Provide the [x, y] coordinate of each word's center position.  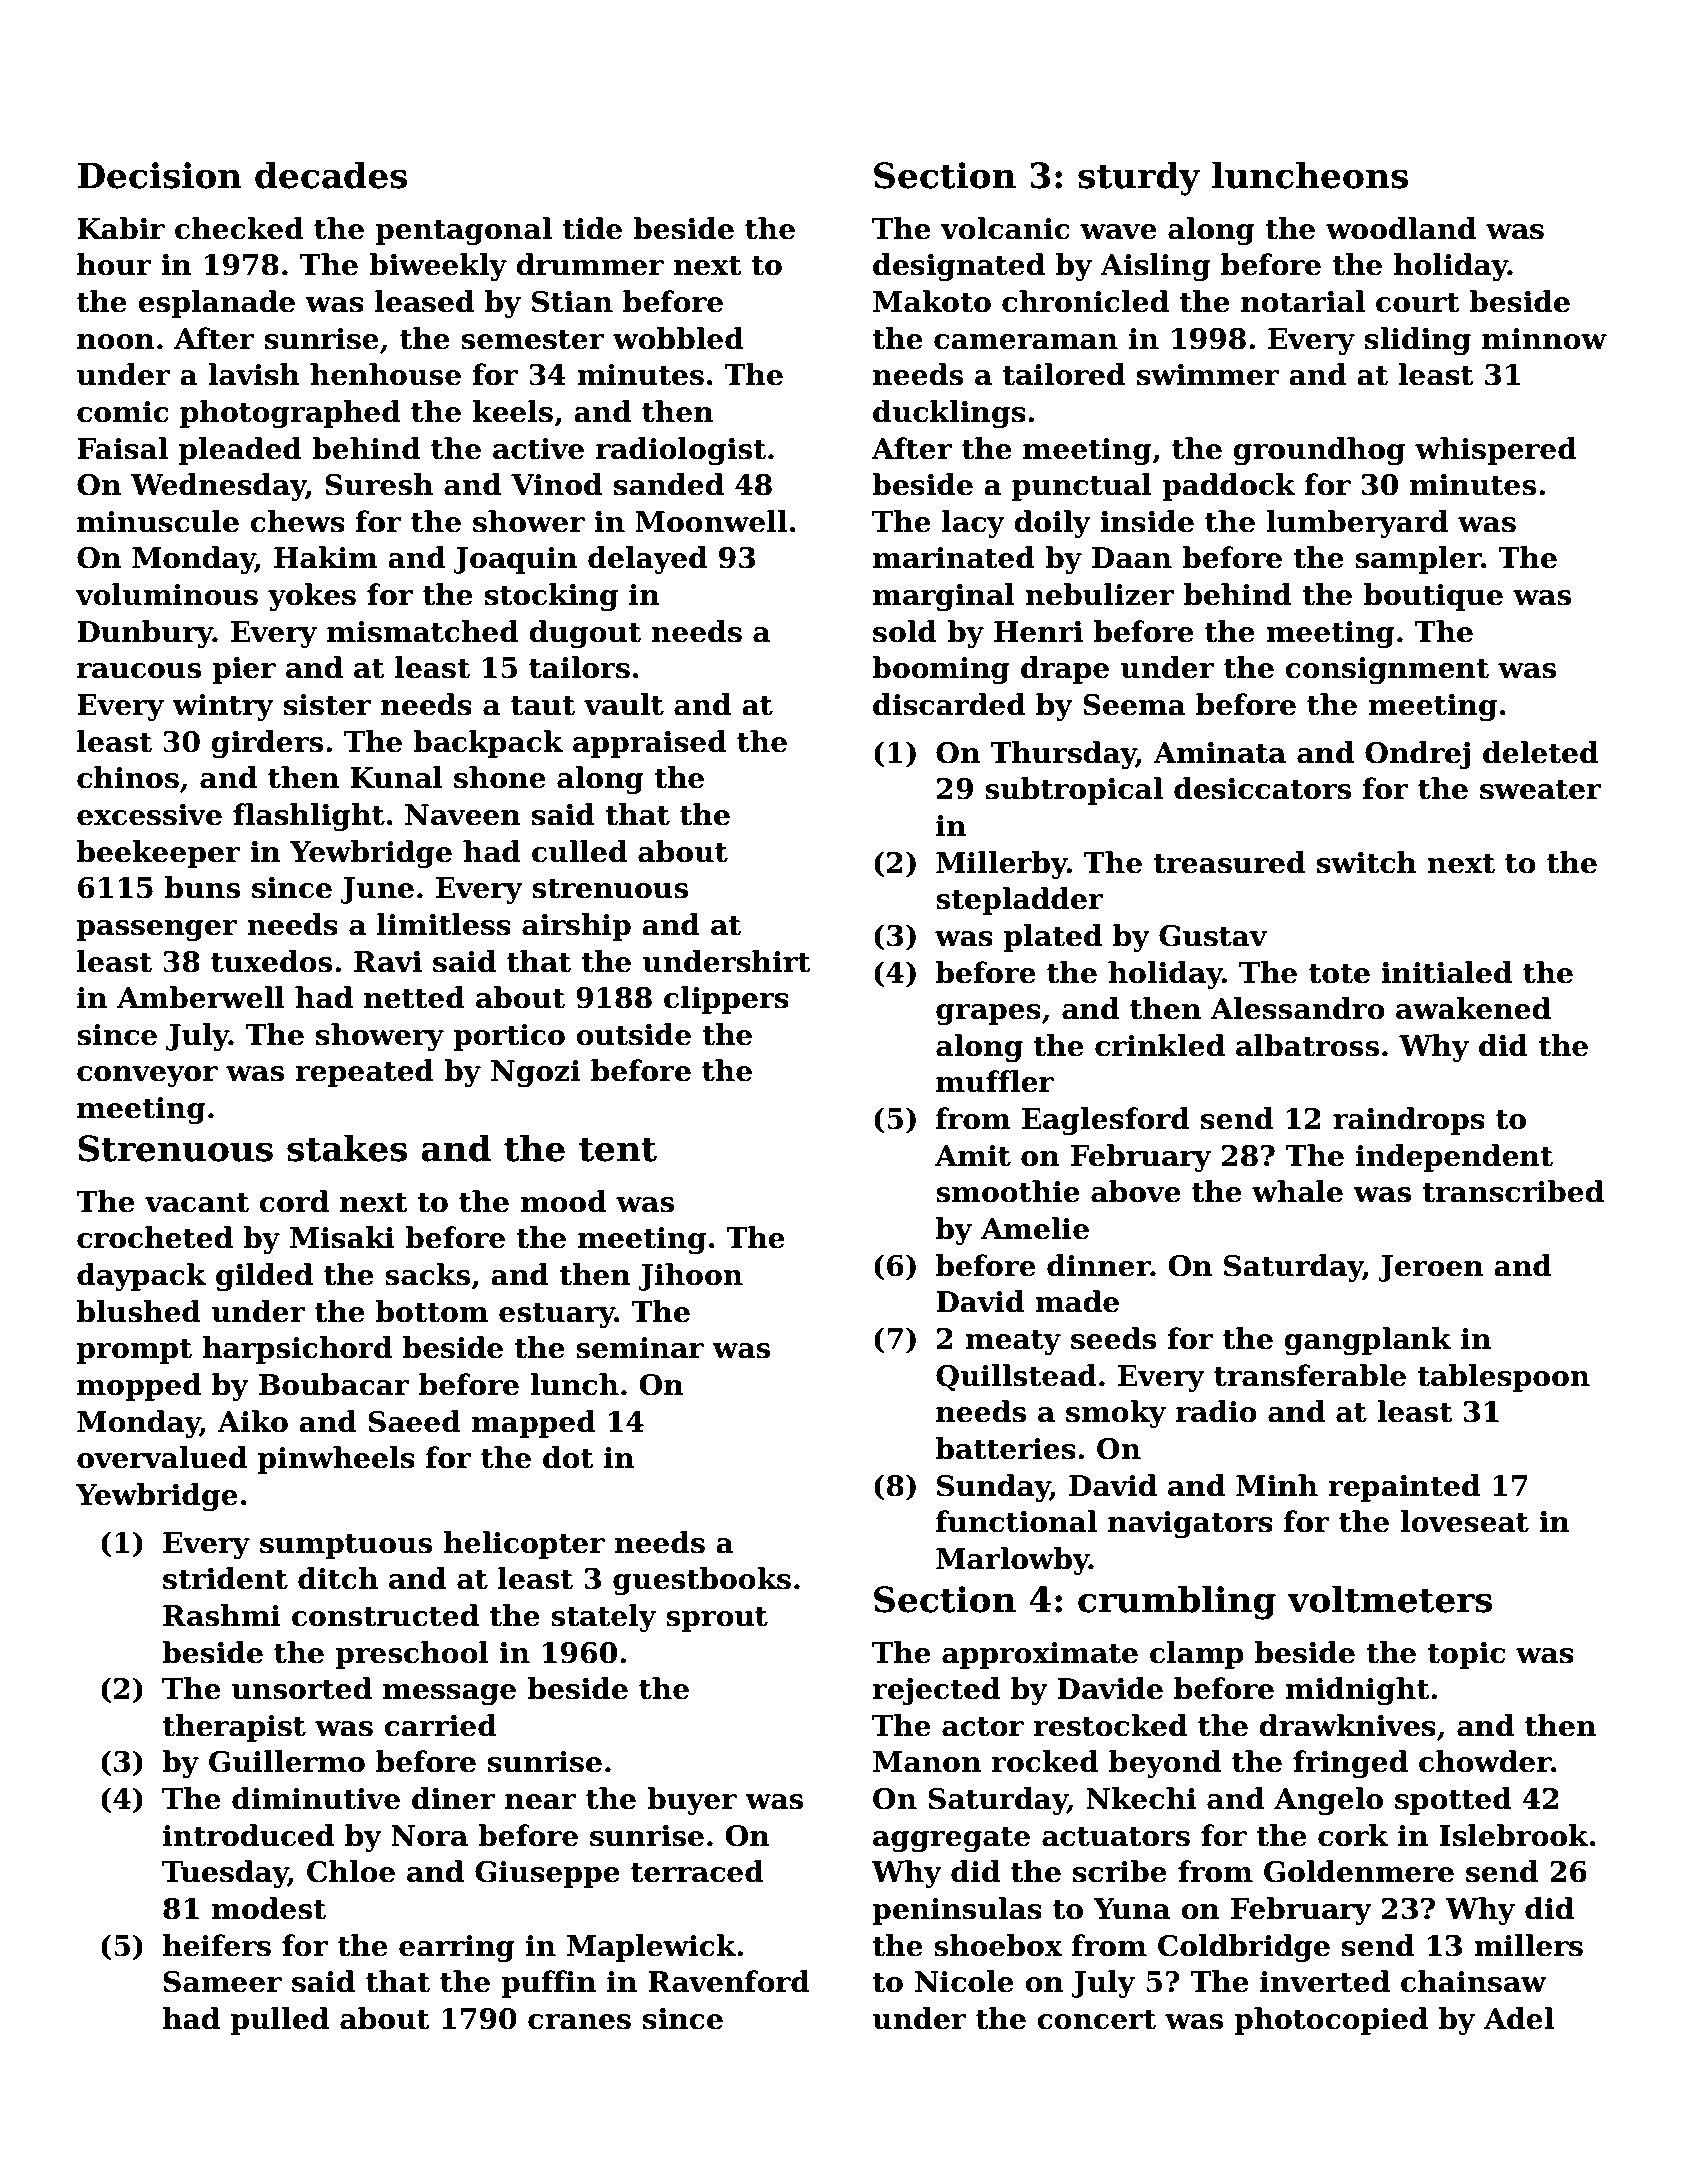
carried [440, 1725]
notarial [1303, 301]
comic [123, 412]
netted [414, 997]
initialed [1446, 972]
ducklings [949, 414]
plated [1053, 938]
